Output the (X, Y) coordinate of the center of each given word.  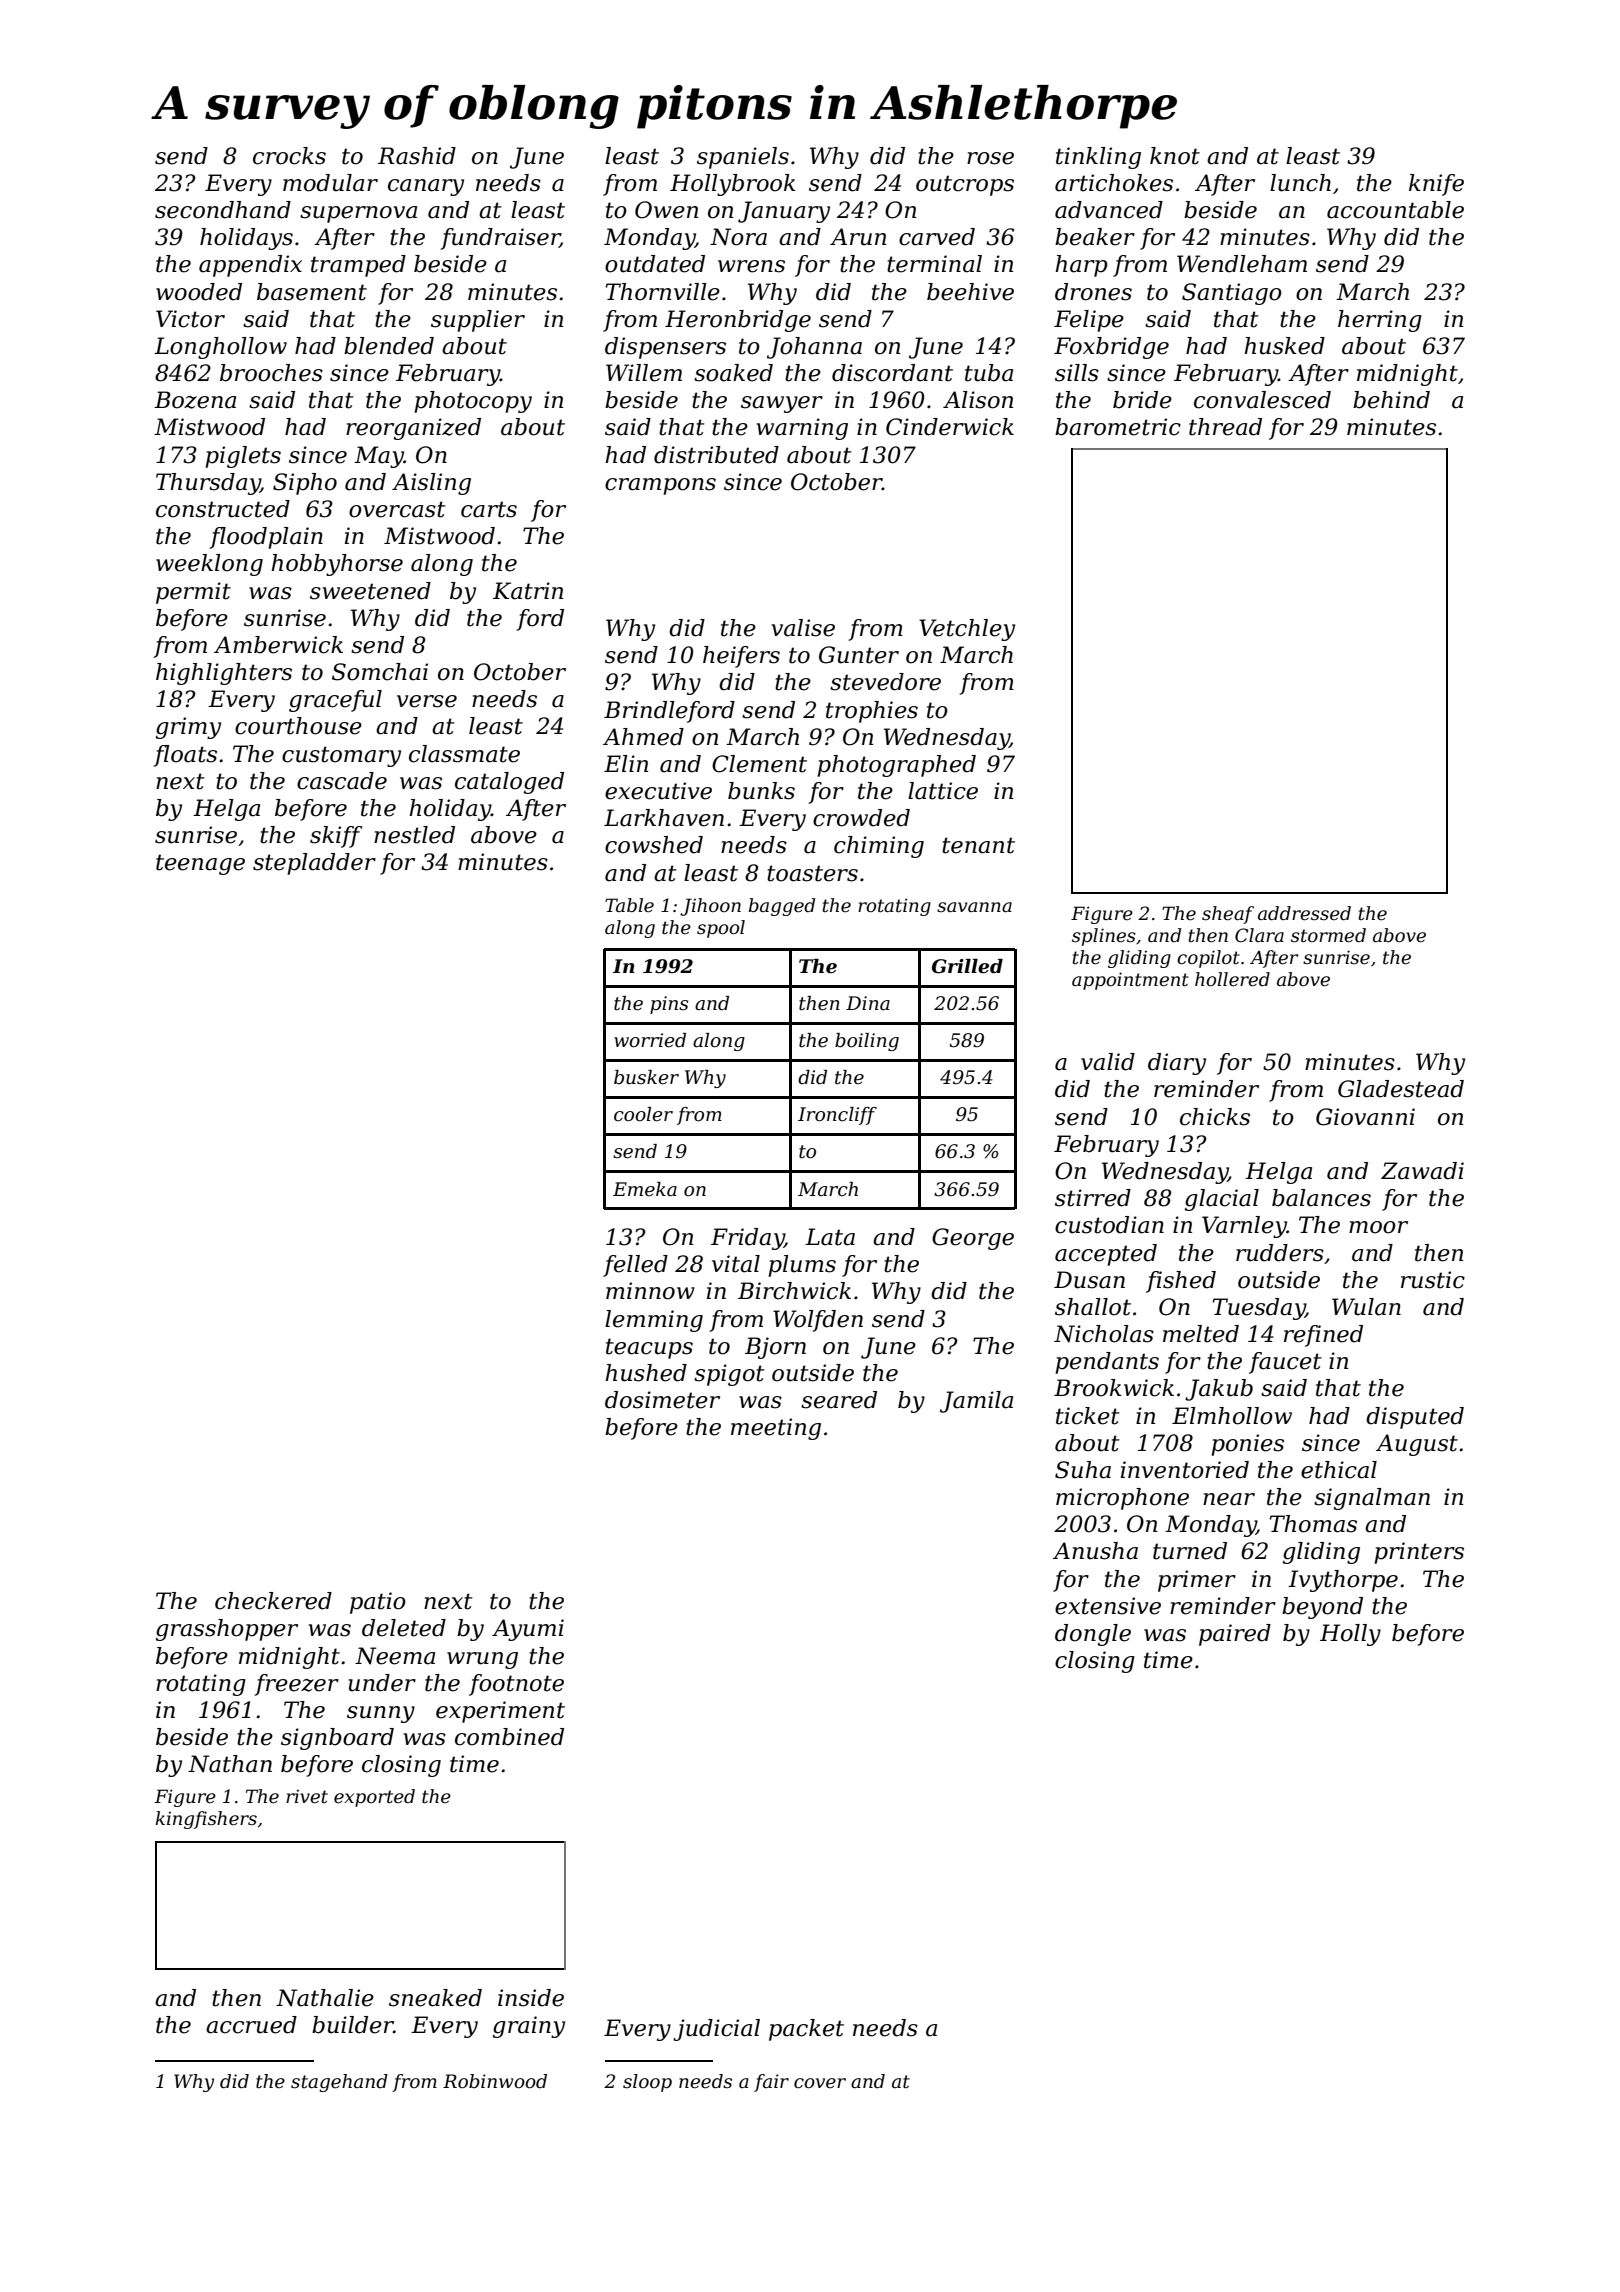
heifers (741, 657)
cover (820, 2083)
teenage (200, 864)
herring (1380, 321)
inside (531, 1998)
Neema (395, 1656)
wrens (751, 266)
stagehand (339, 2083)
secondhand (223, 210)
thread (1225, 427)
